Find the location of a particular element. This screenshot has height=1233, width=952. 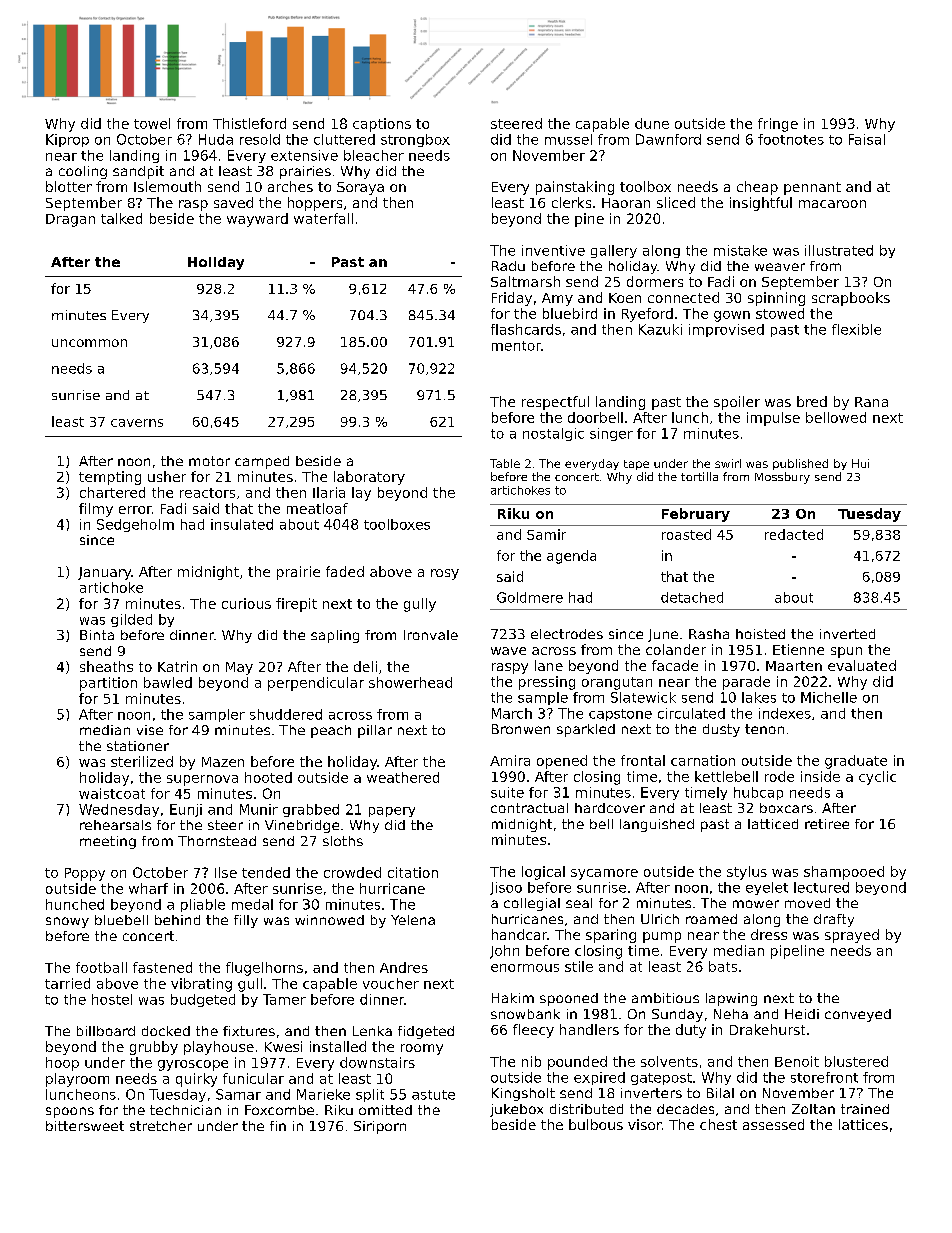

redacted is located at coordinates (794, 534).
